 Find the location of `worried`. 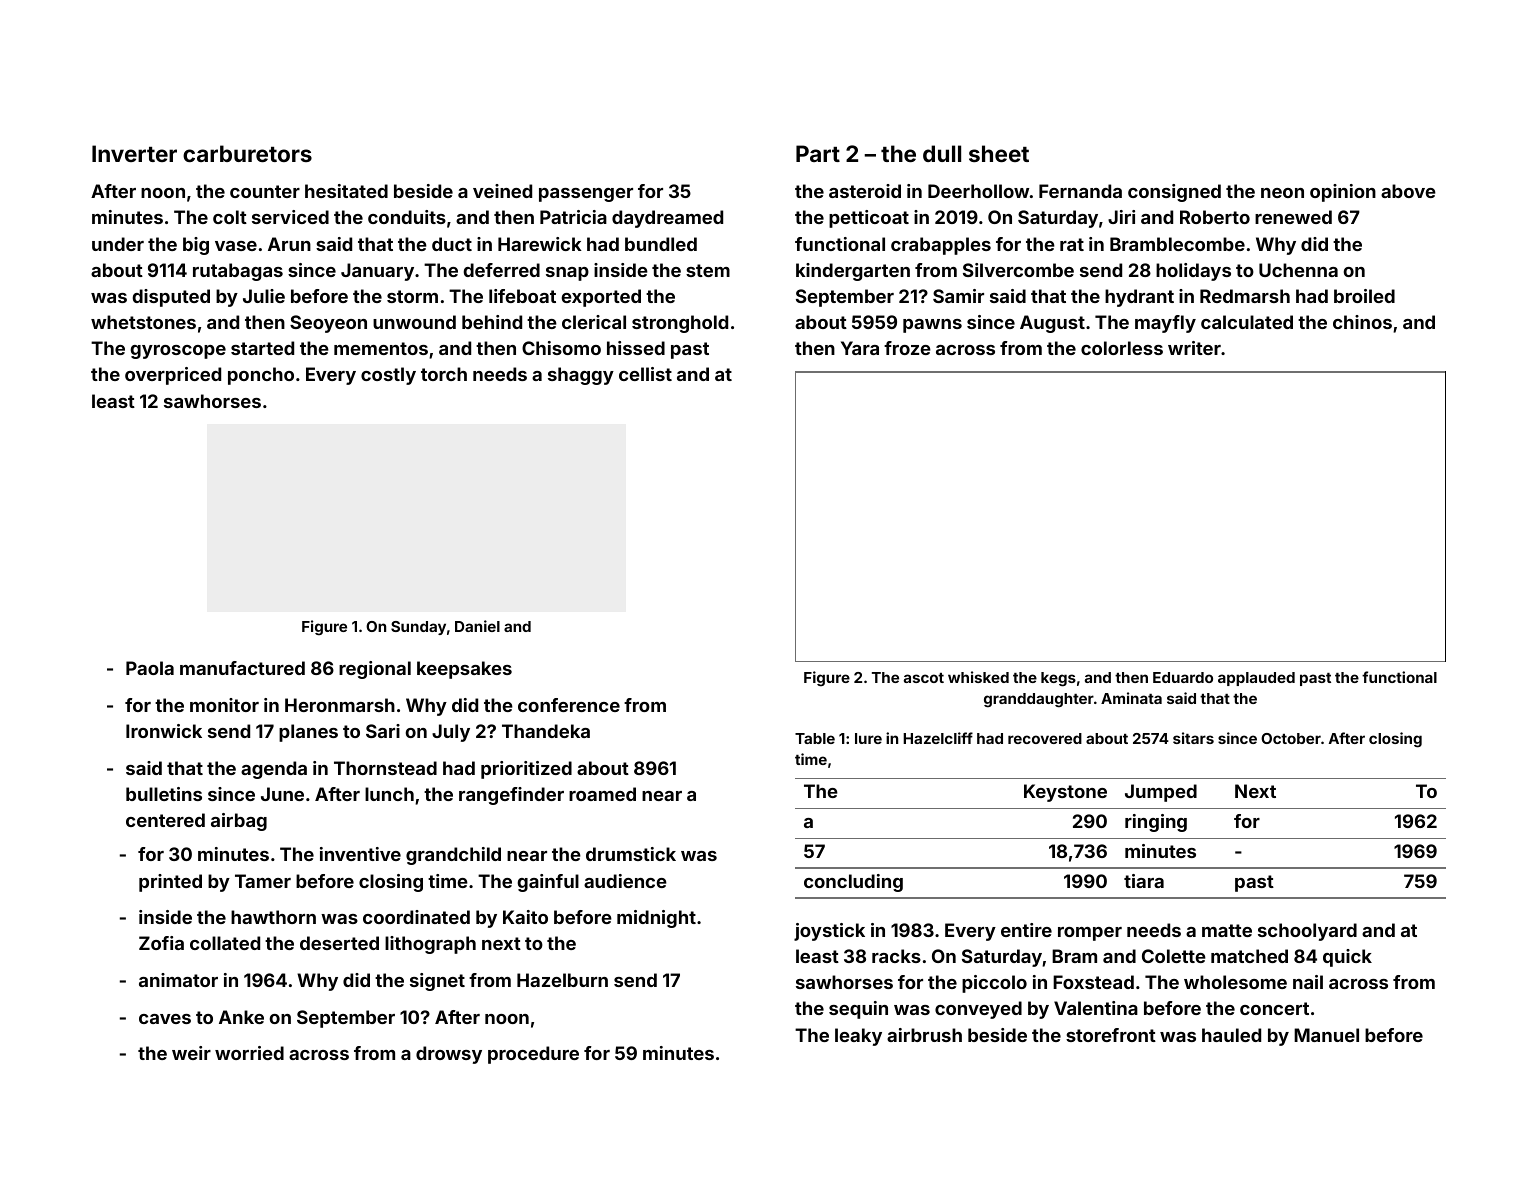

worried is located at coordinates (249, 1053).
